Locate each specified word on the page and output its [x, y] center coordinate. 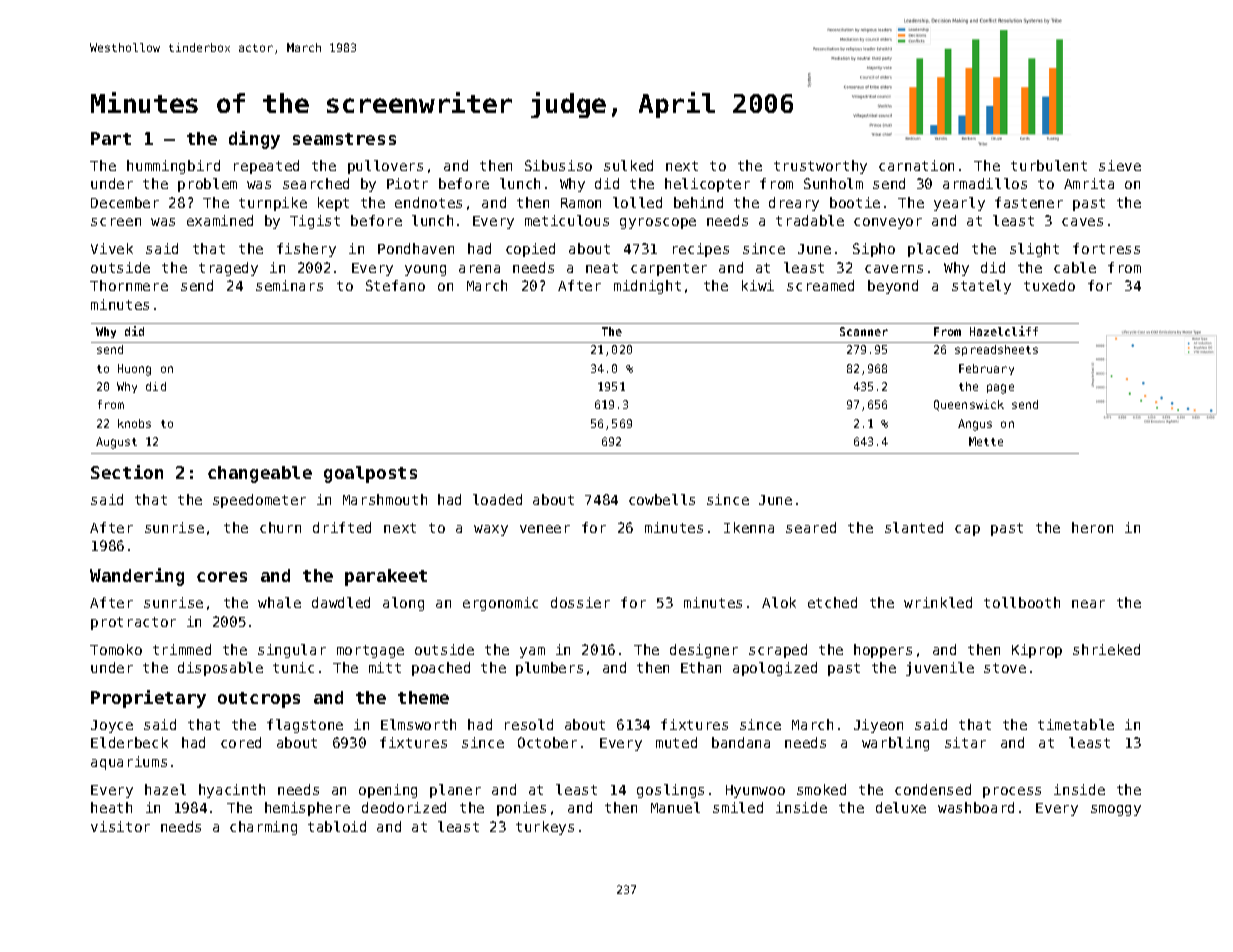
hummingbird [173, 167]
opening [388, 791]
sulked [628, 165]
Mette [986, 441]
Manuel [675, 807]
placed [933, 250]
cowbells [662, 499]
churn [280, 527]
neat [602, 268]
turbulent [1049, 165]
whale [279, 602]
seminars [289, 285]
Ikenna [749, 527]
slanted [914, 527]
